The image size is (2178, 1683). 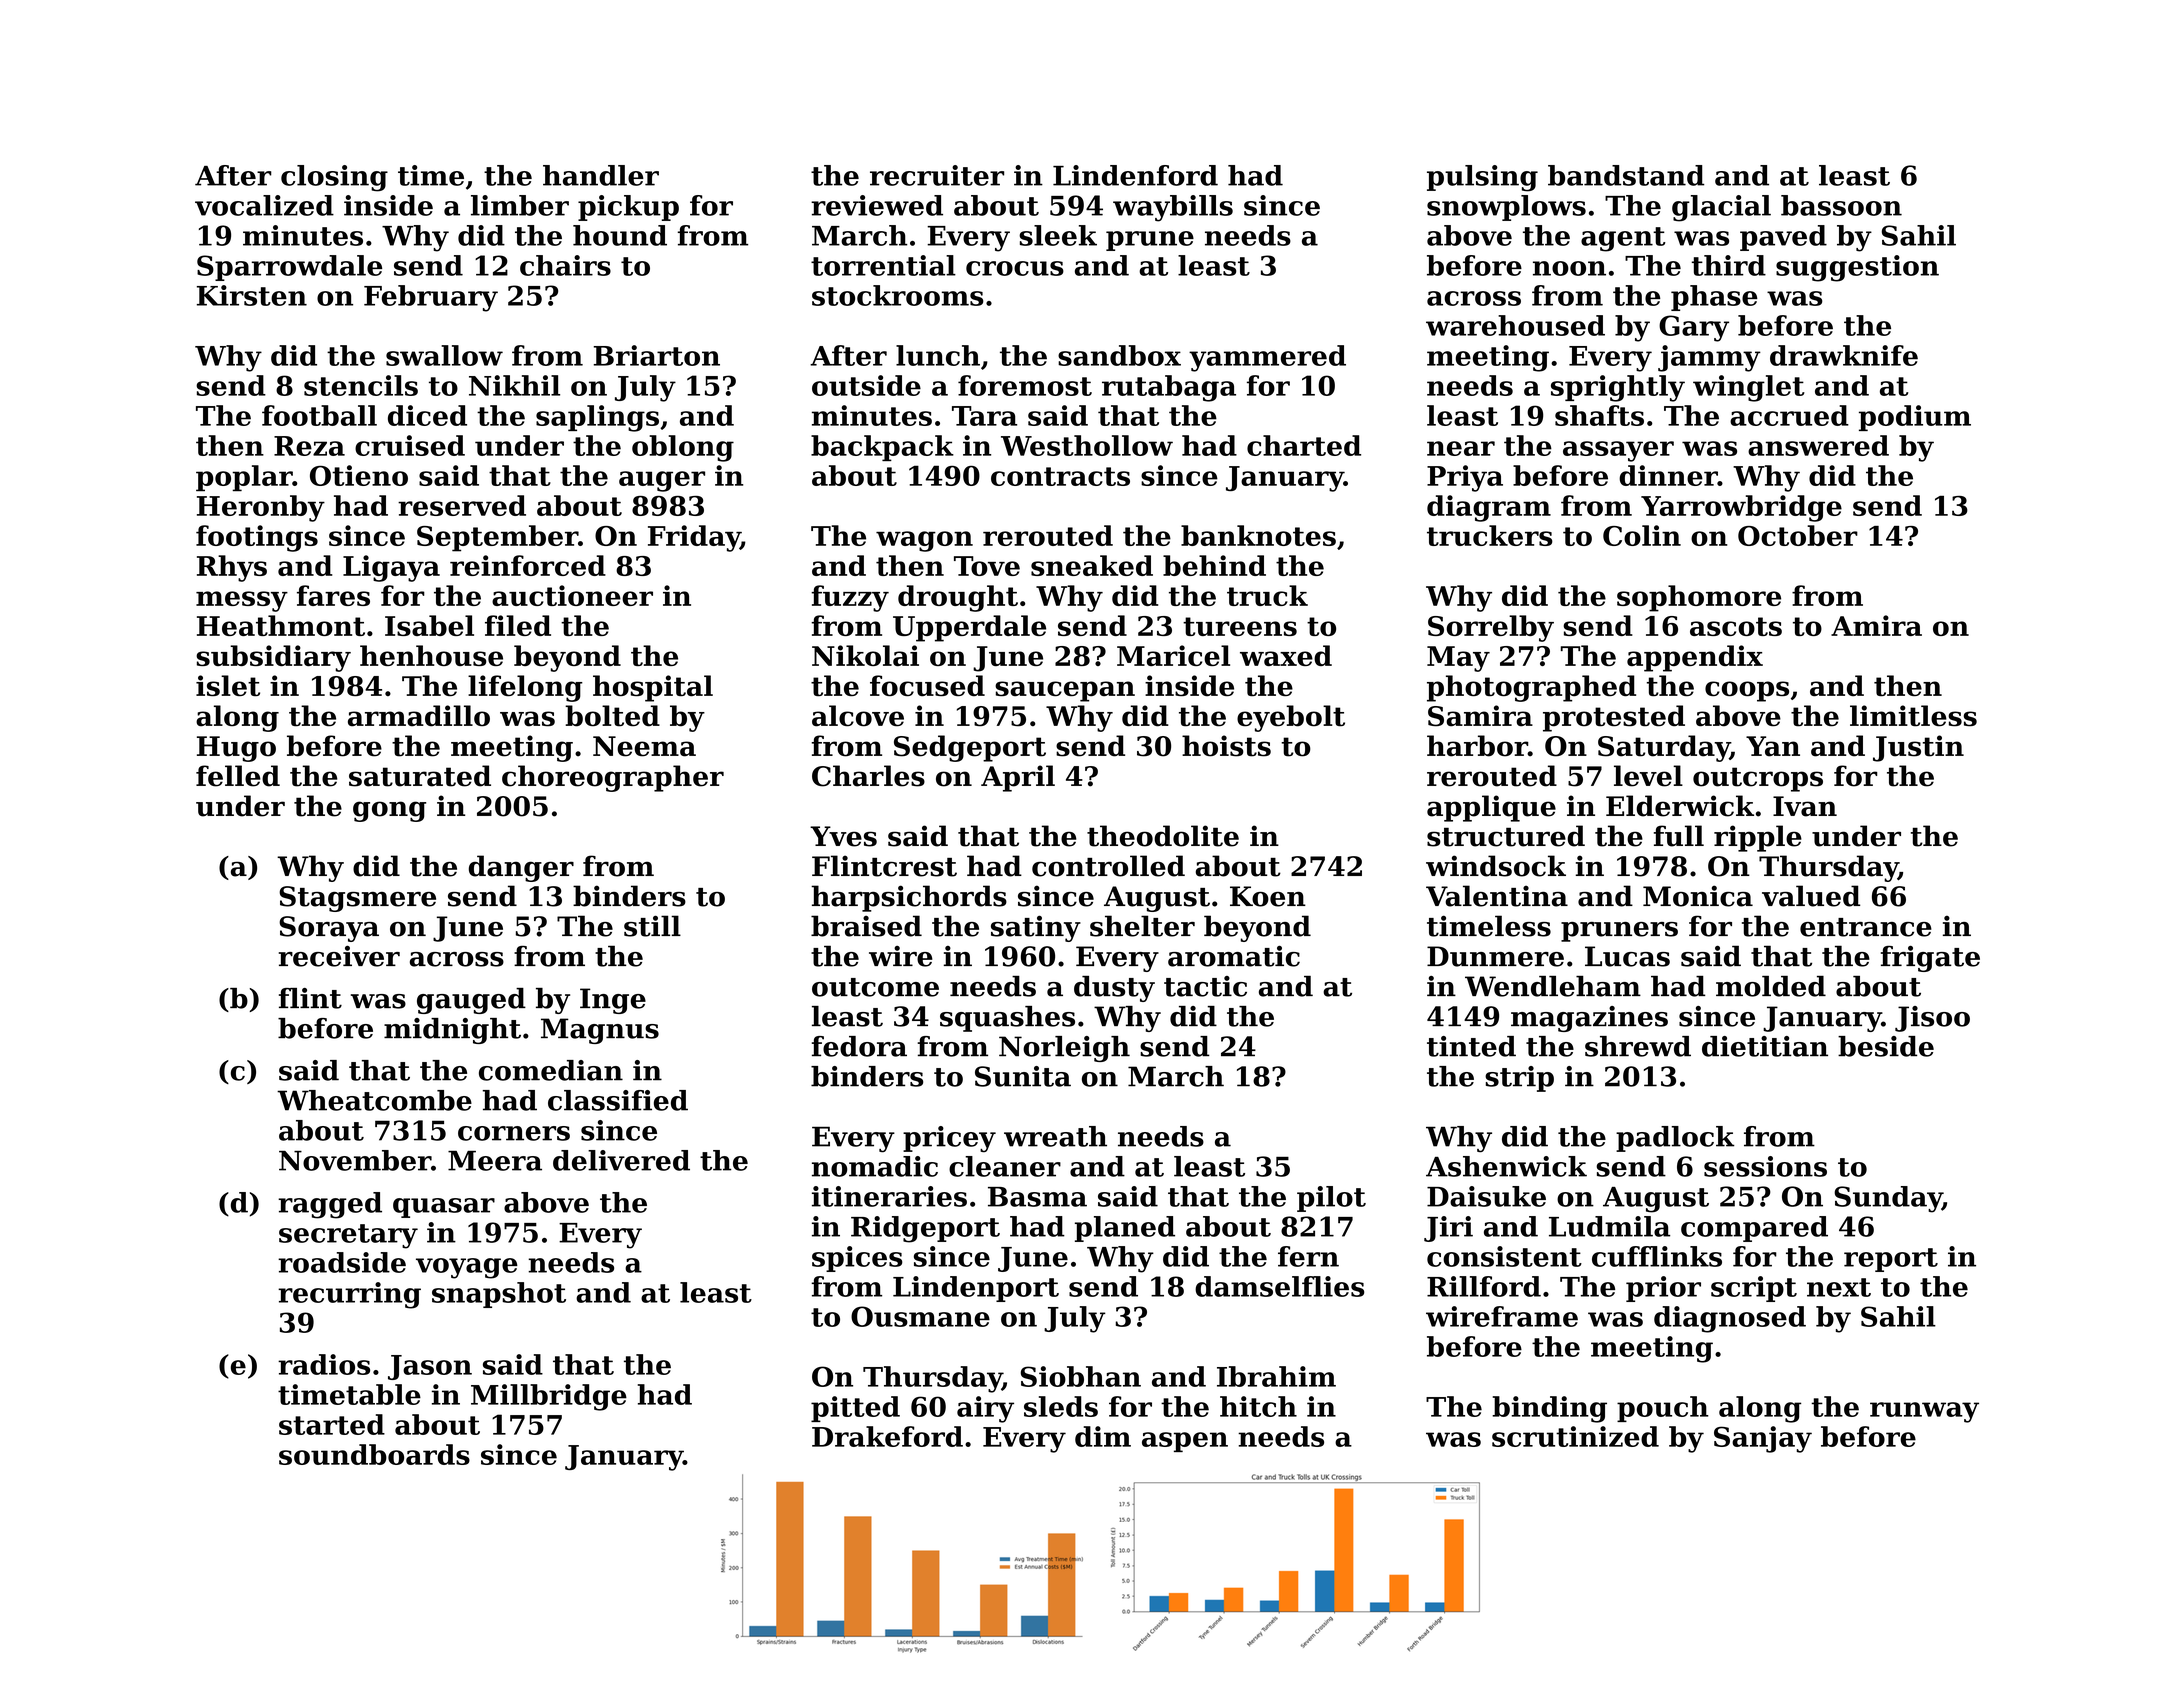 What do you see at coordinates (621, 1160) in the document?
I see `delivered` at bounding box center [621, 1160].
